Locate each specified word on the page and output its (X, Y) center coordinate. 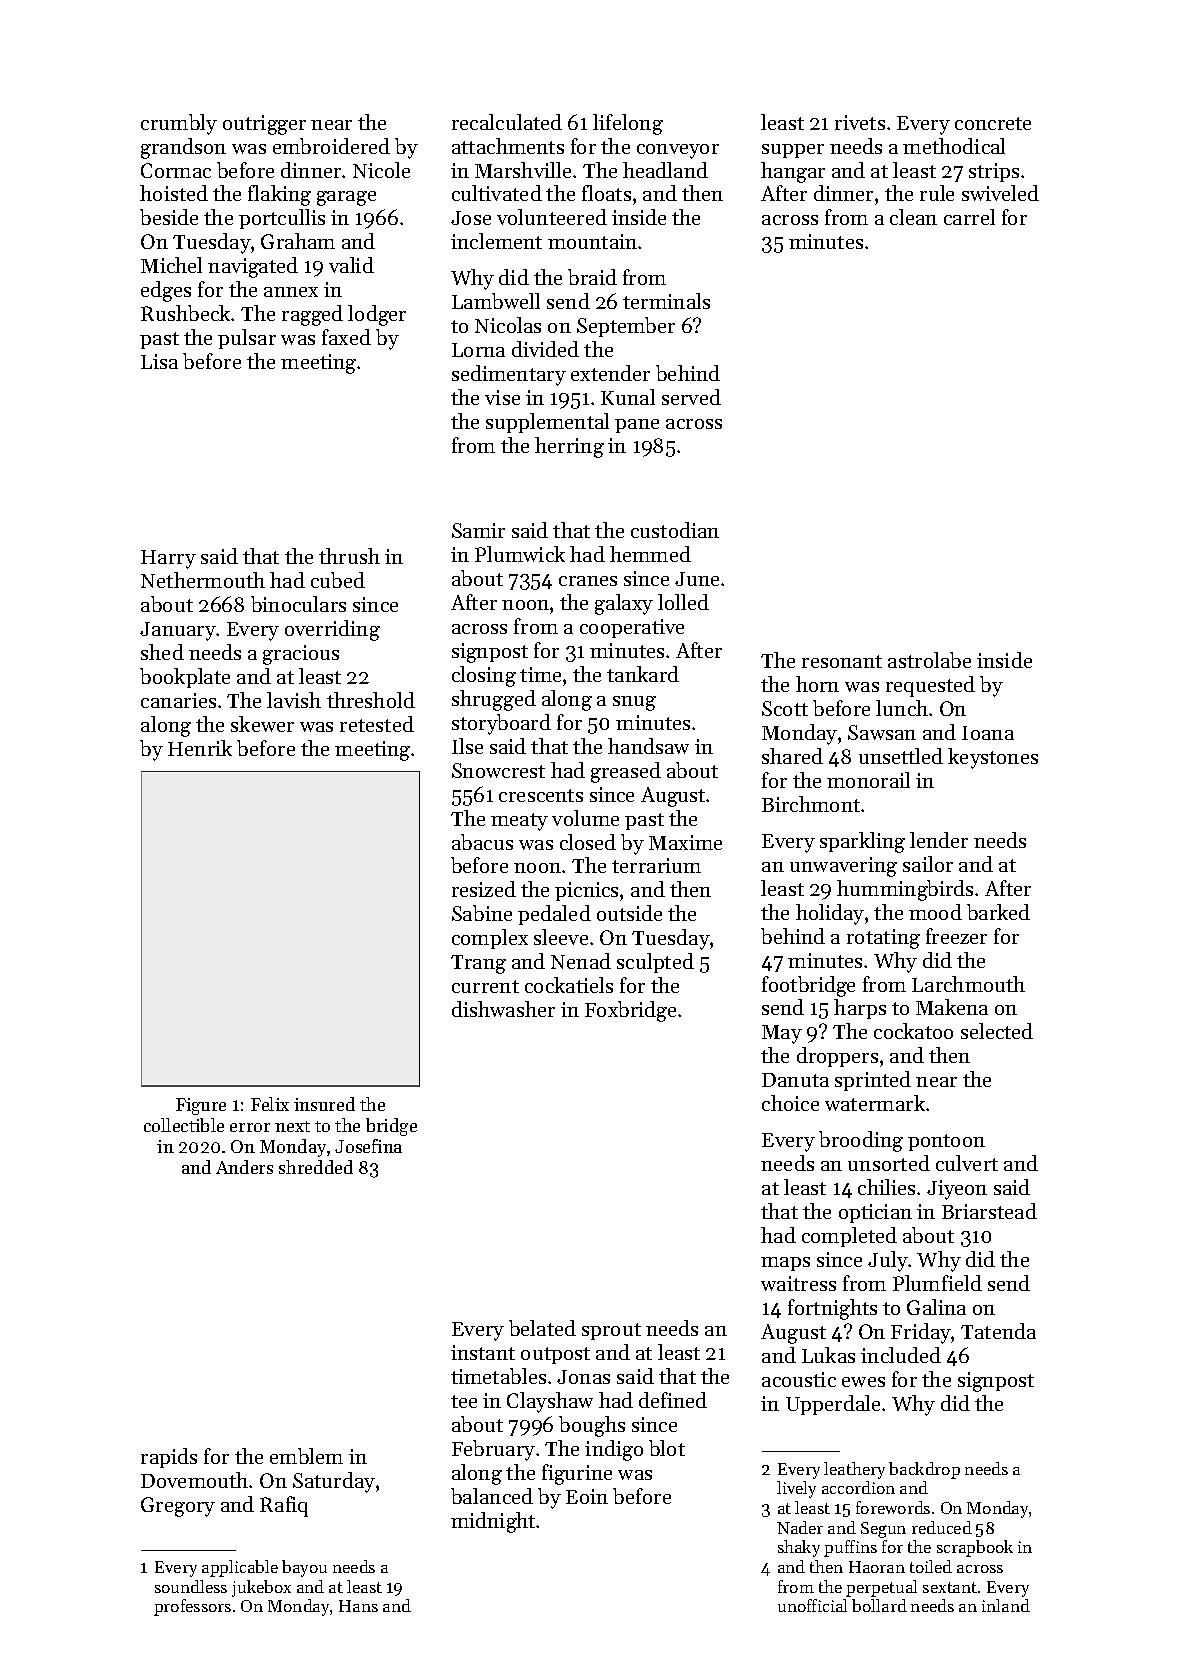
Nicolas (508, 325)
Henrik (200, 748)
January (178, 631)
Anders (244, 1167)
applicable (240, 1568)
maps (785, 1264)
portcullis (282, 219)
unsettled (901, 756)
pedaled (554, 915)
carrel (969, 217)
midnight (494, 1522)
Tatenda (998, 1331)
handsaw (648, 746)
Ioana (988, 733)
